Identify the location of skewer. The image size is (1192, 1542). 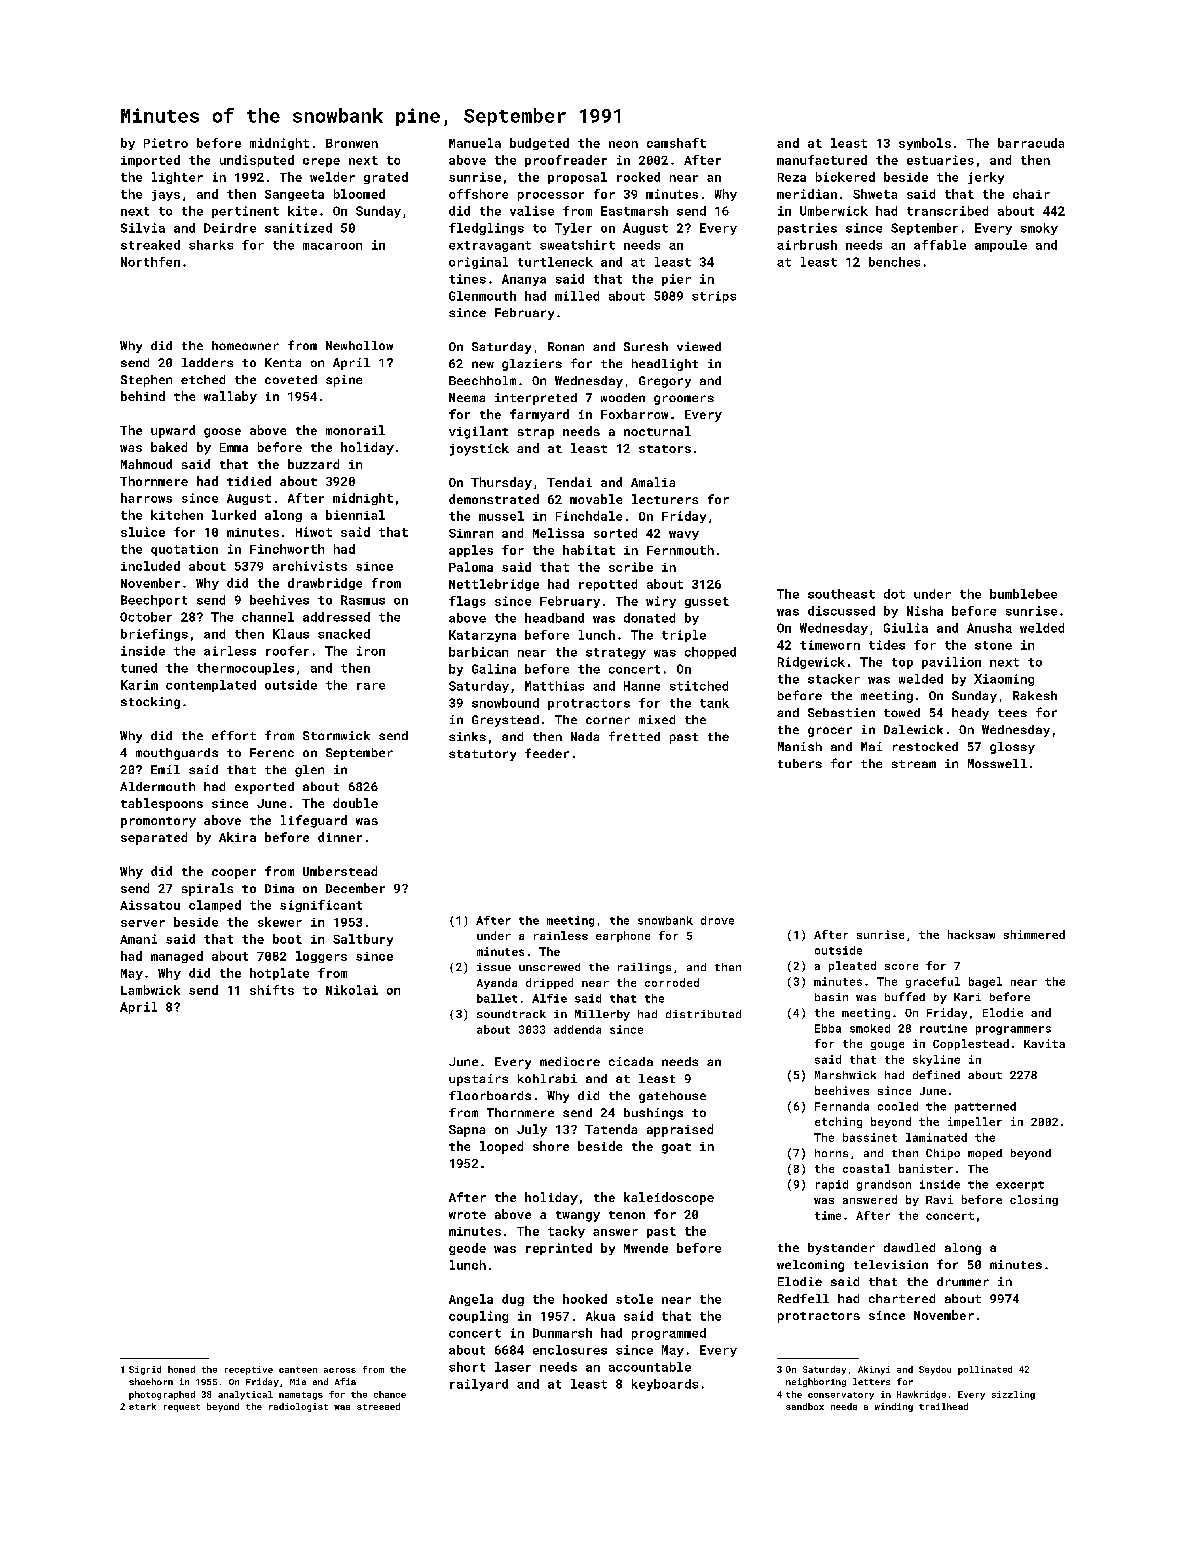
(280, 922).
